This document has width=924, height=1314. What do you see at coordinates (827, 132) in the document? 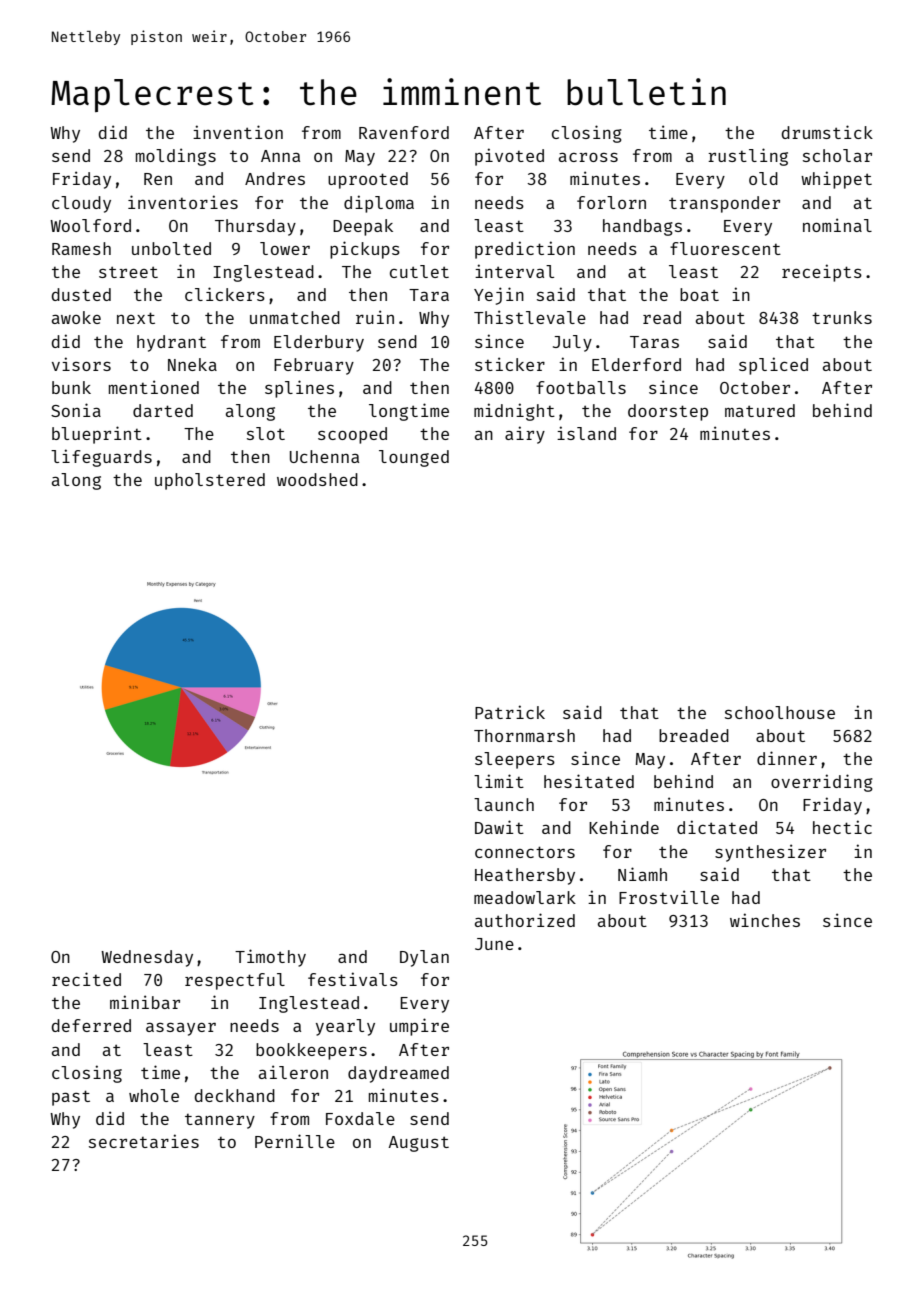
I see `drumstick` at bounding box center [827, 132].
